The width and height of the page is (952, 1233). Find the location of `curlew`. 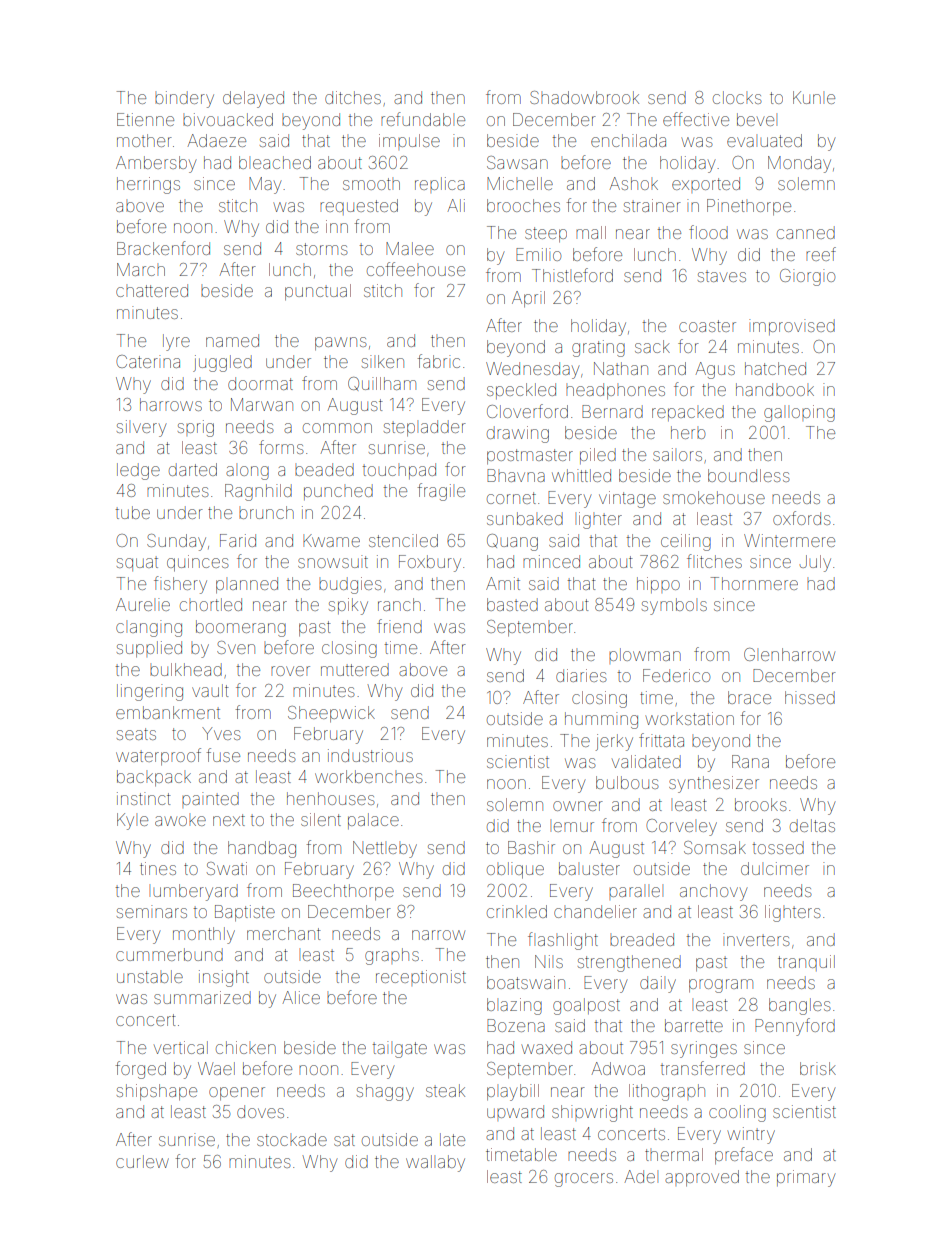

curlew is located at coordinates (142, 1161).
